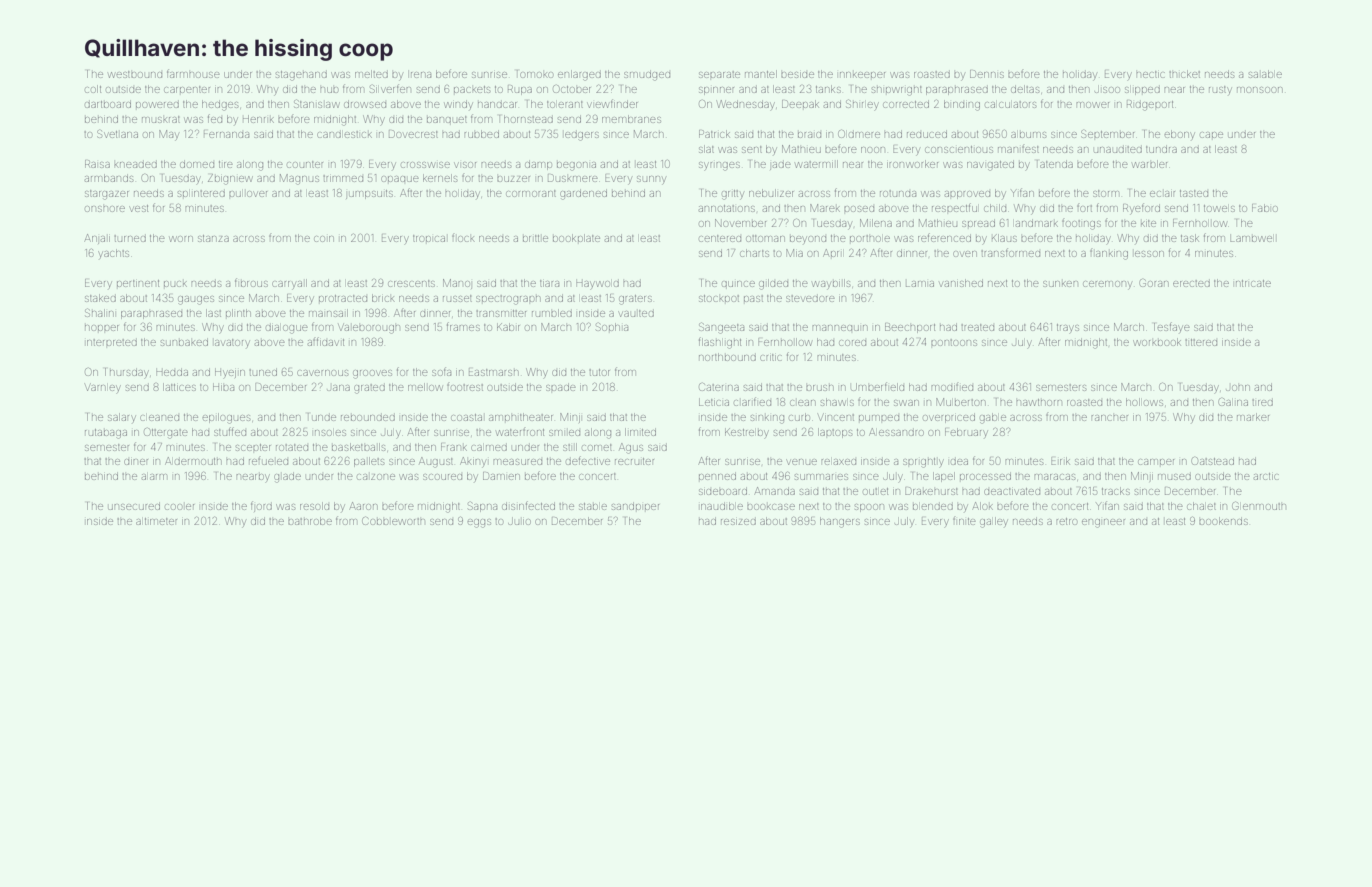 This image has width=1372, height=887. Describe the element at coordinates (369, 389) in the image. I see `grated` at that location.
